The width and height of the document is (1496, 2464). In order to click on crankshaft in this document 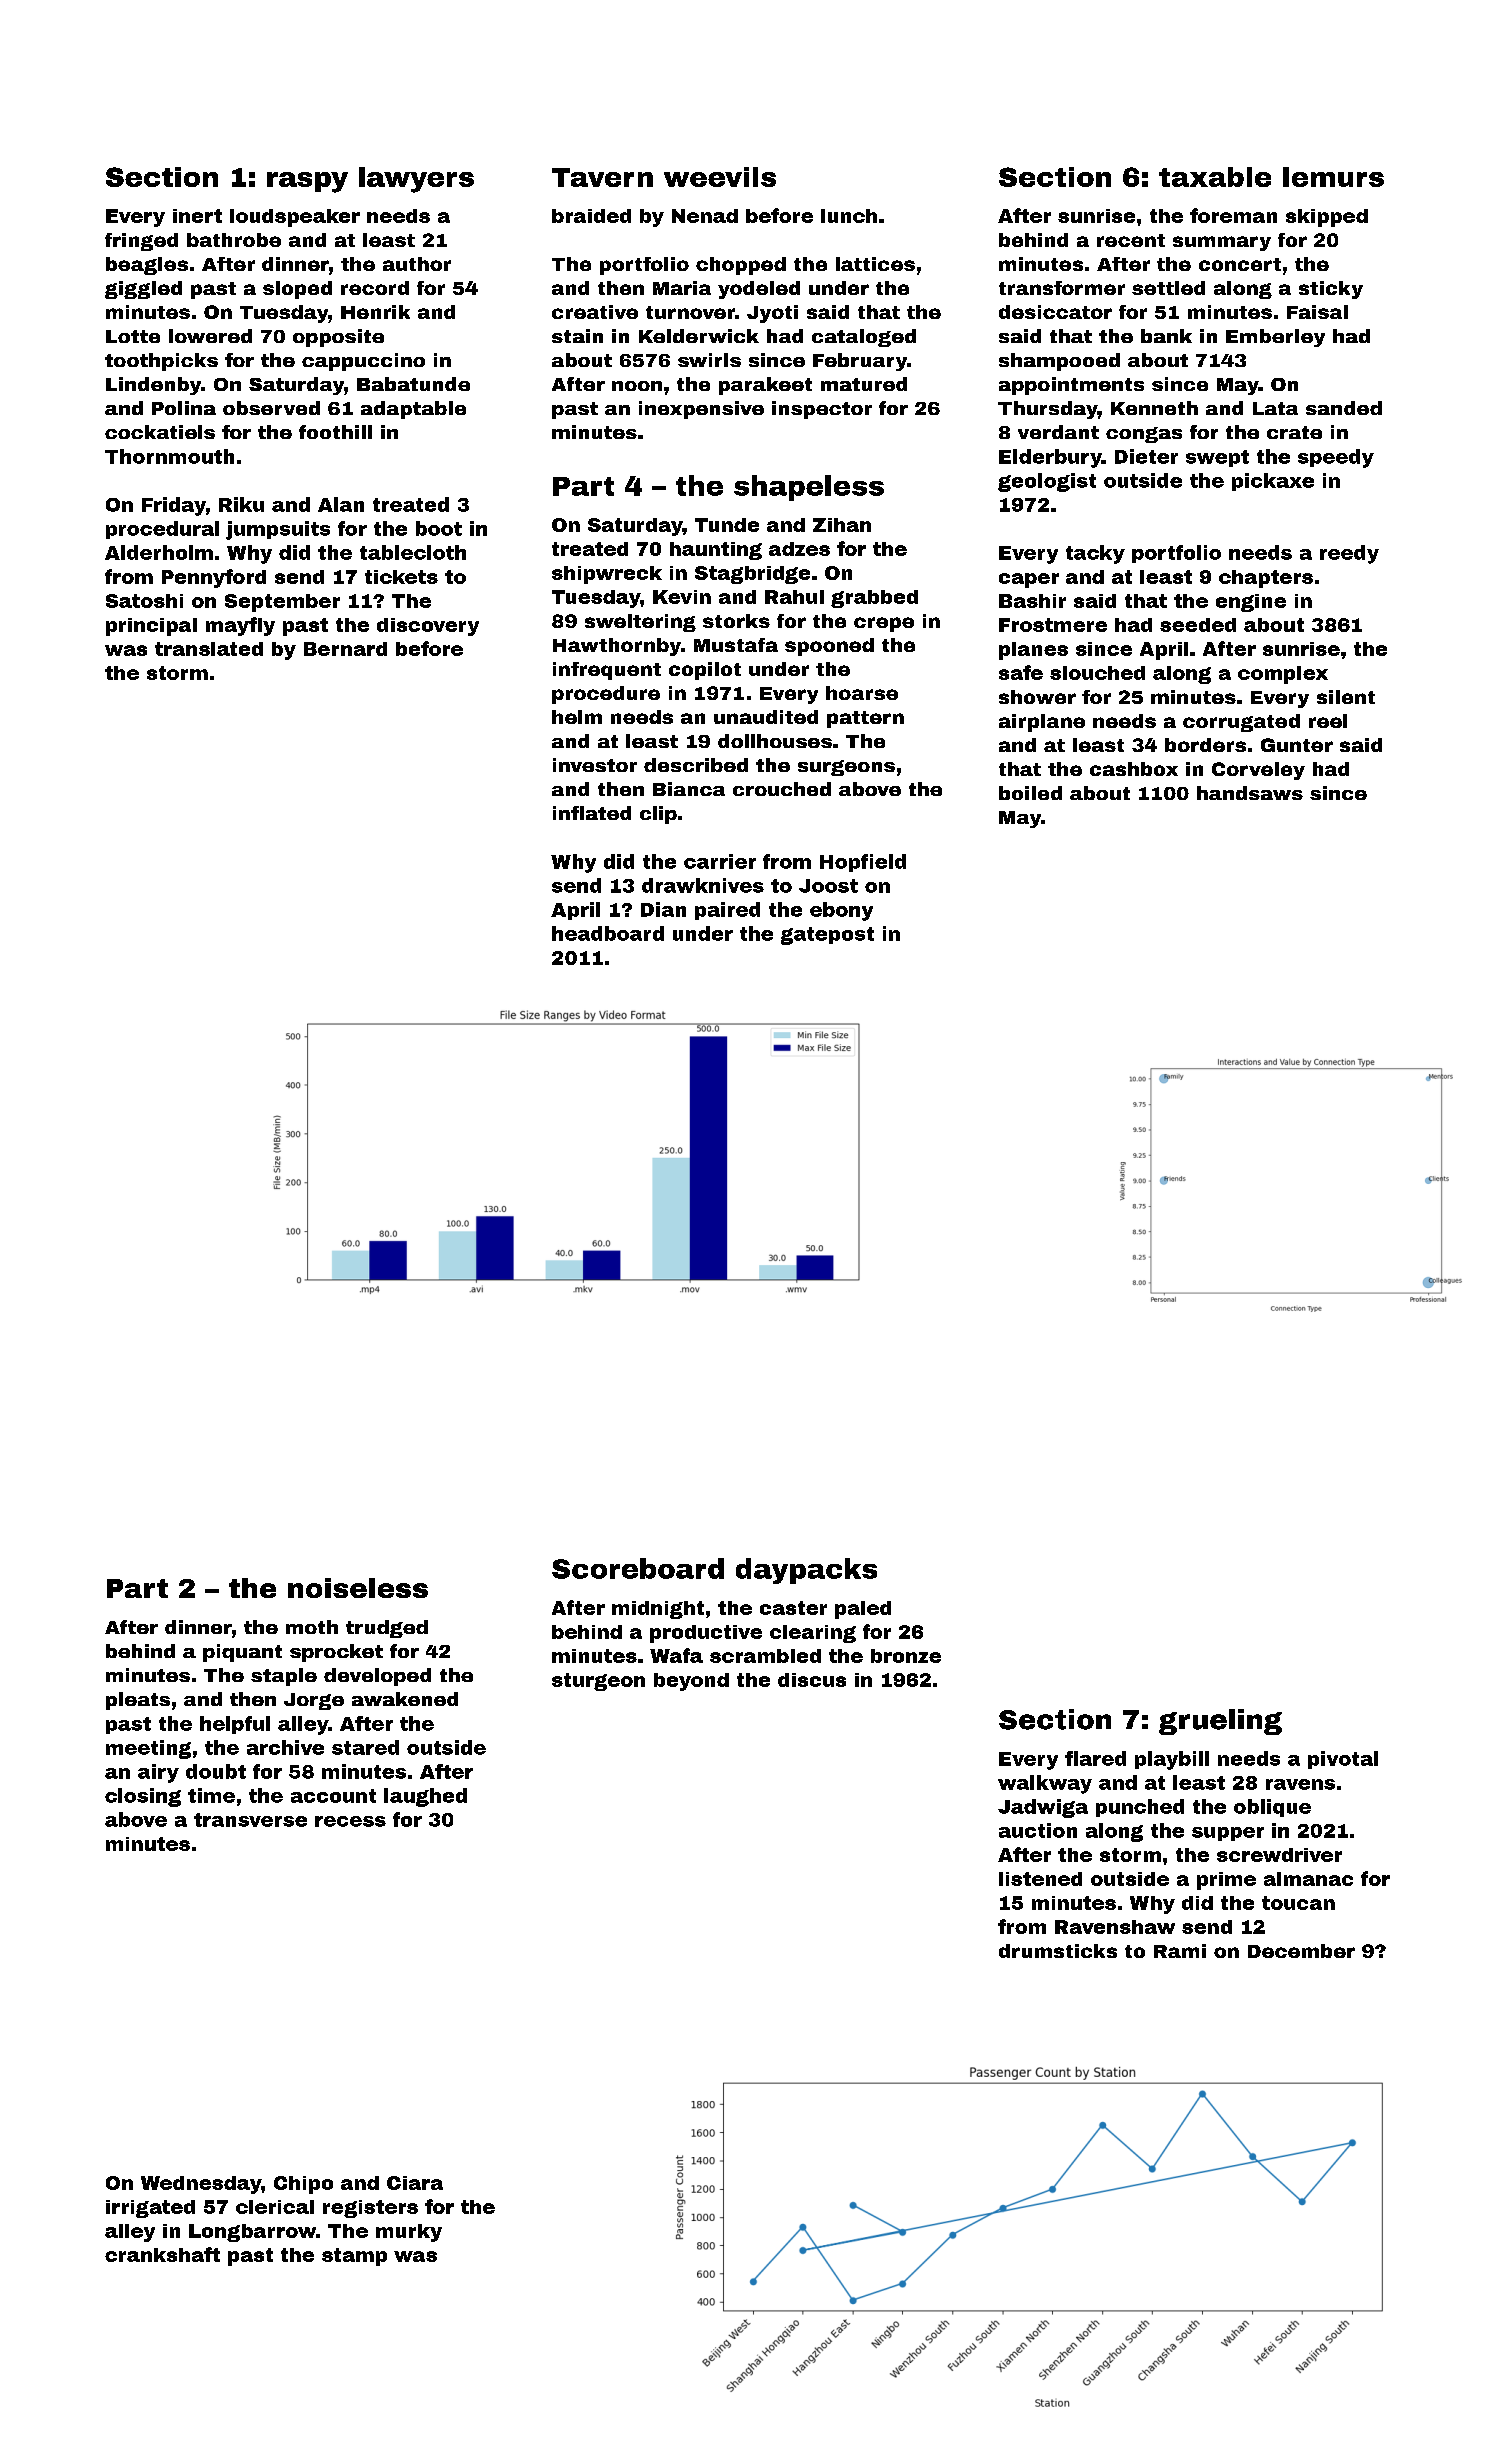, I will do `click(162, 2254)`.
